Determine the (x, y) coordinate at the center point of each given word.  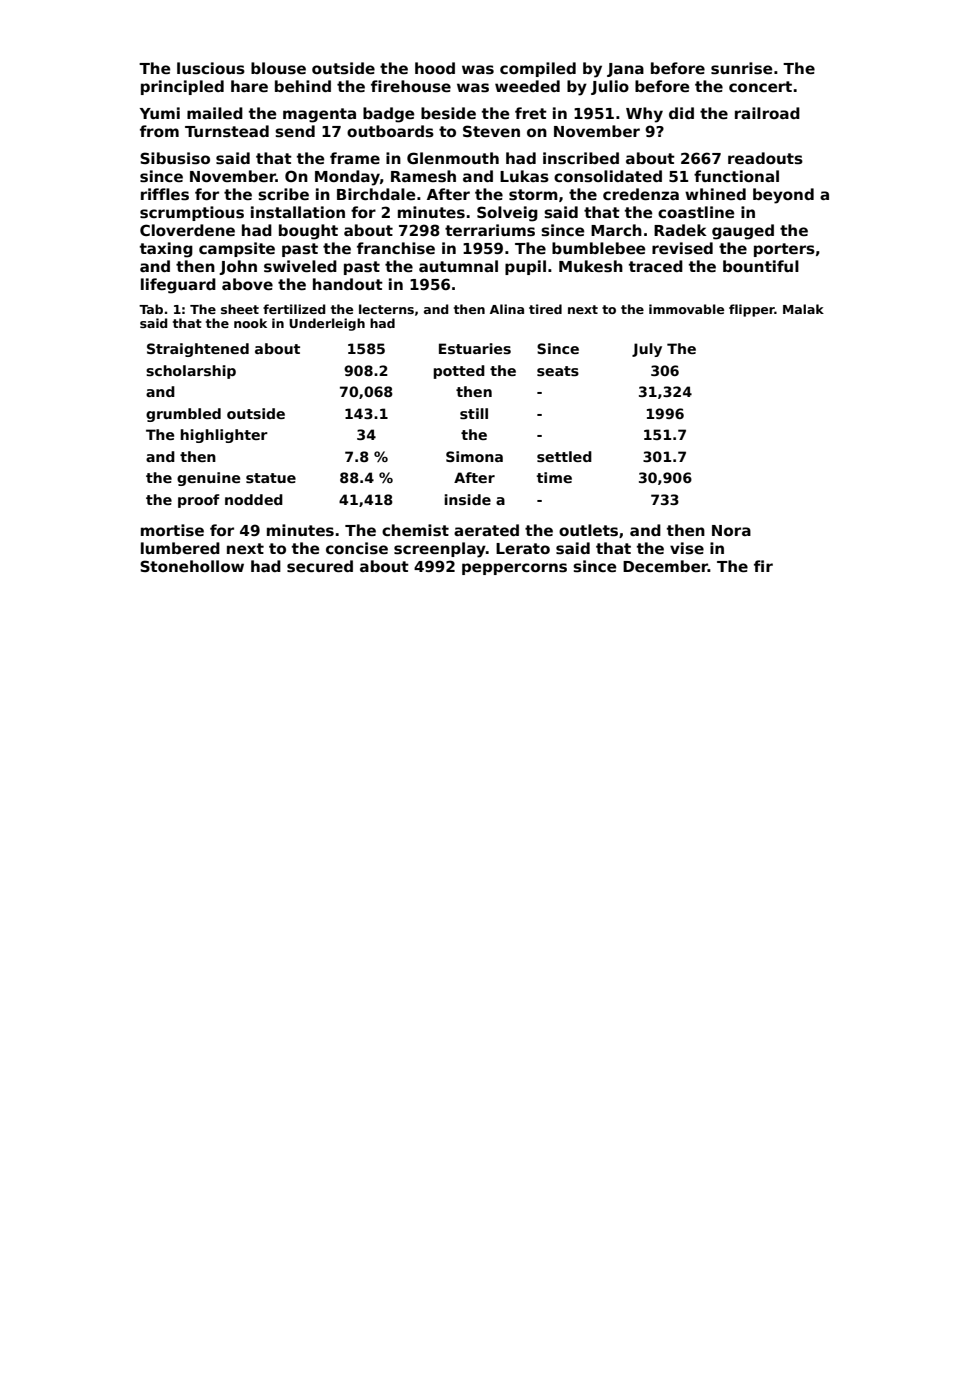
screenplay (440, 550)
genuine (208, 479)
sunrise (741, 68)
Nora (731, 530)
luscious (211, 68)
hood (435, 68)
